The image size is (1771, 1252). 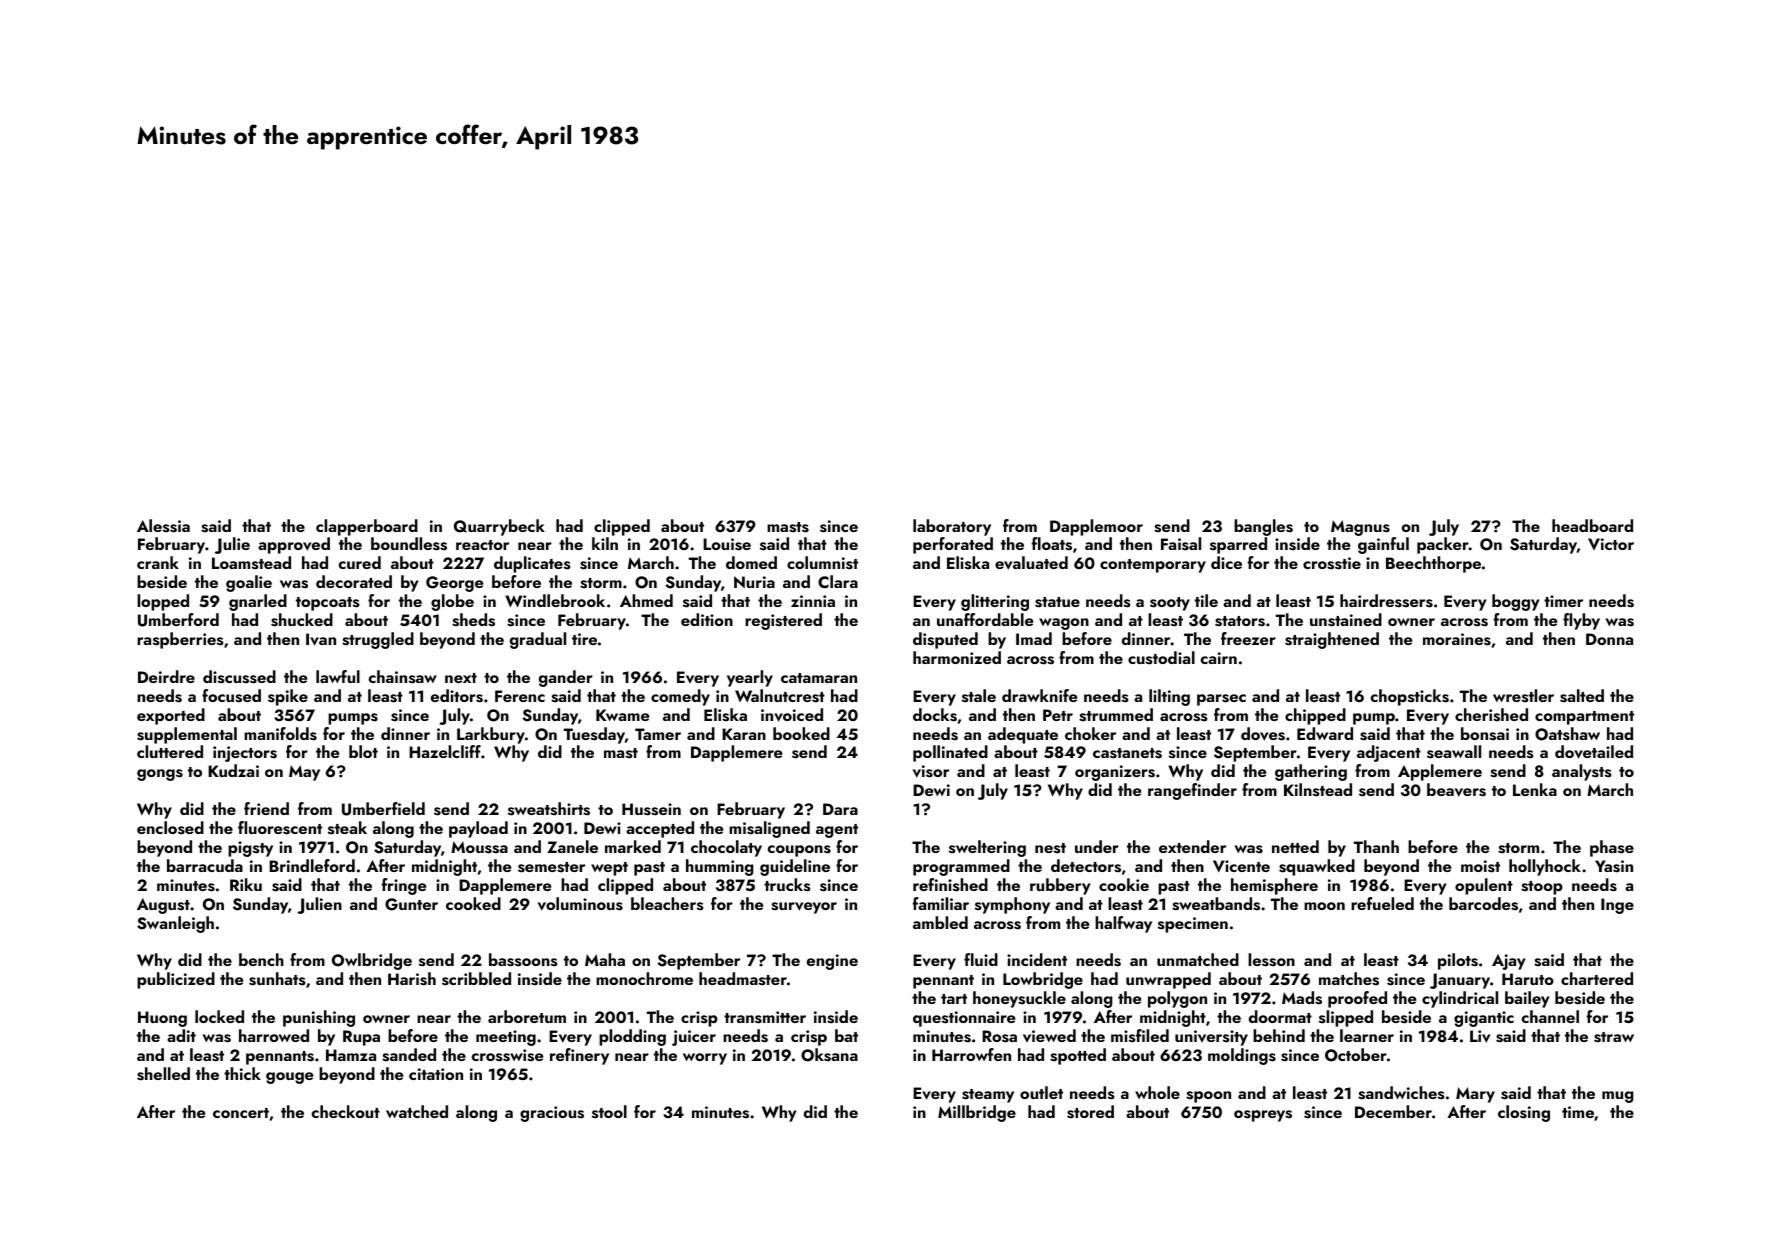 What do you see at coordinates (163, 526) in the screenshot?
I see `Alessia` at bounding box center [163, 526].
